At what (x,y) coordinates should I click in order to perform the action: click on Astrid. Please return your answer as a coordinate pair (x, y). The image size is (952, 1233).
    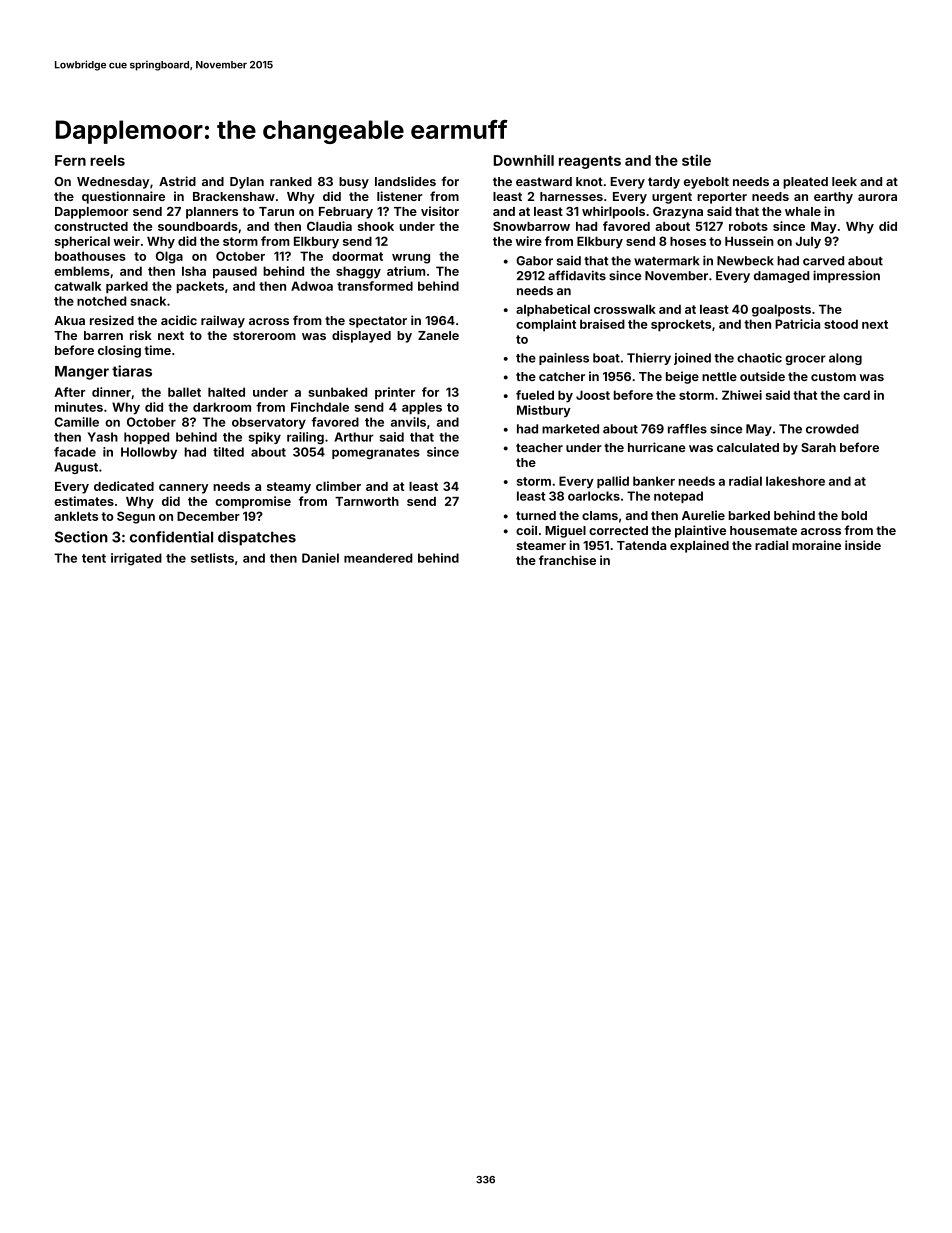
    Looking at the image, I should click on (177, 181).
